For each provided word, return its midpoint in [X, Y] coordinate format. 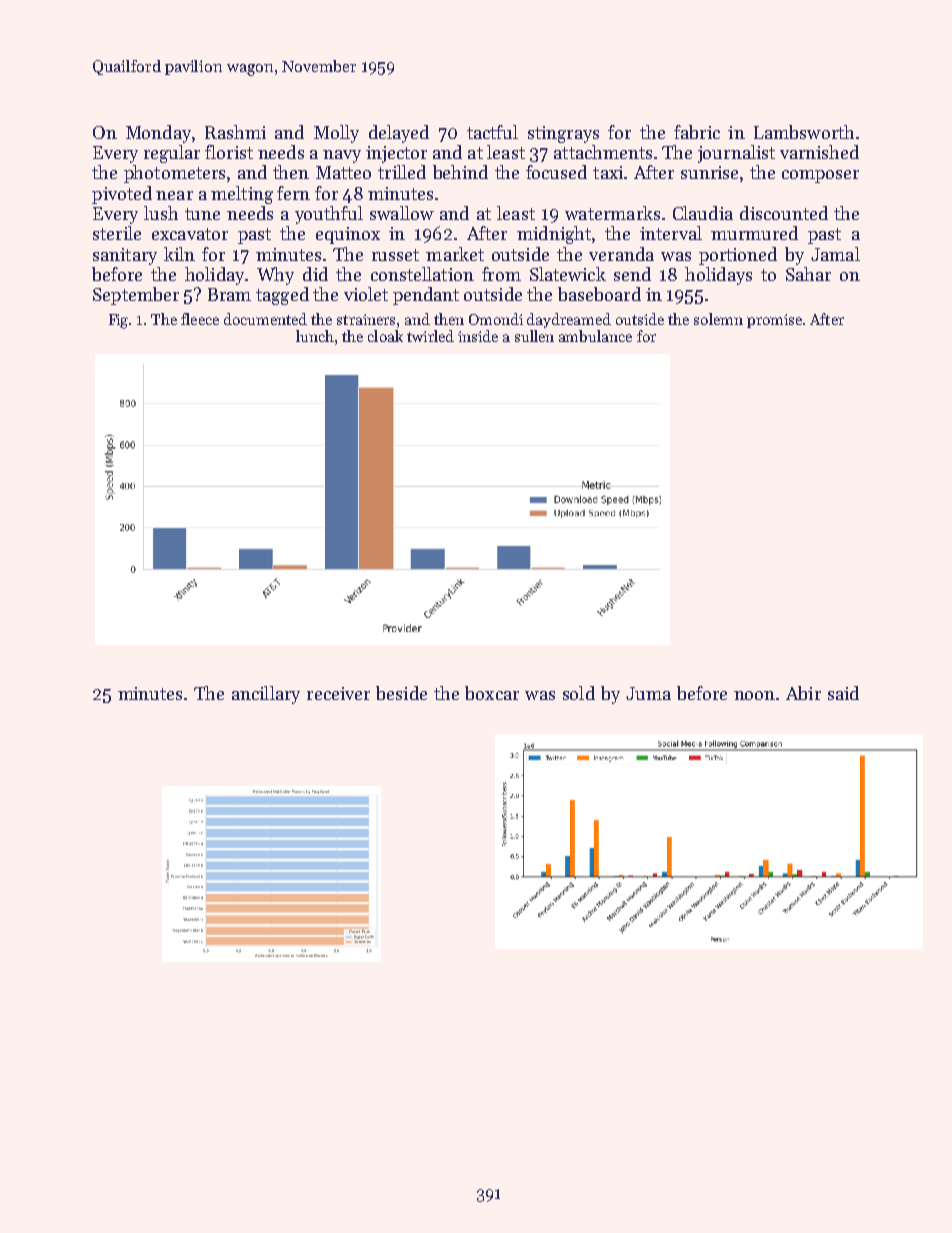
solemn [718, 319]
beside [401, 693]
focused [556, 172]
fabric [697, 132]
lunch [315, 336]
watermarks [612, 213]
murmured [754, 233]
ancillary [266, 695]
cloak [385, 336]
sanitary [125, 256]
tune [202, 214]
